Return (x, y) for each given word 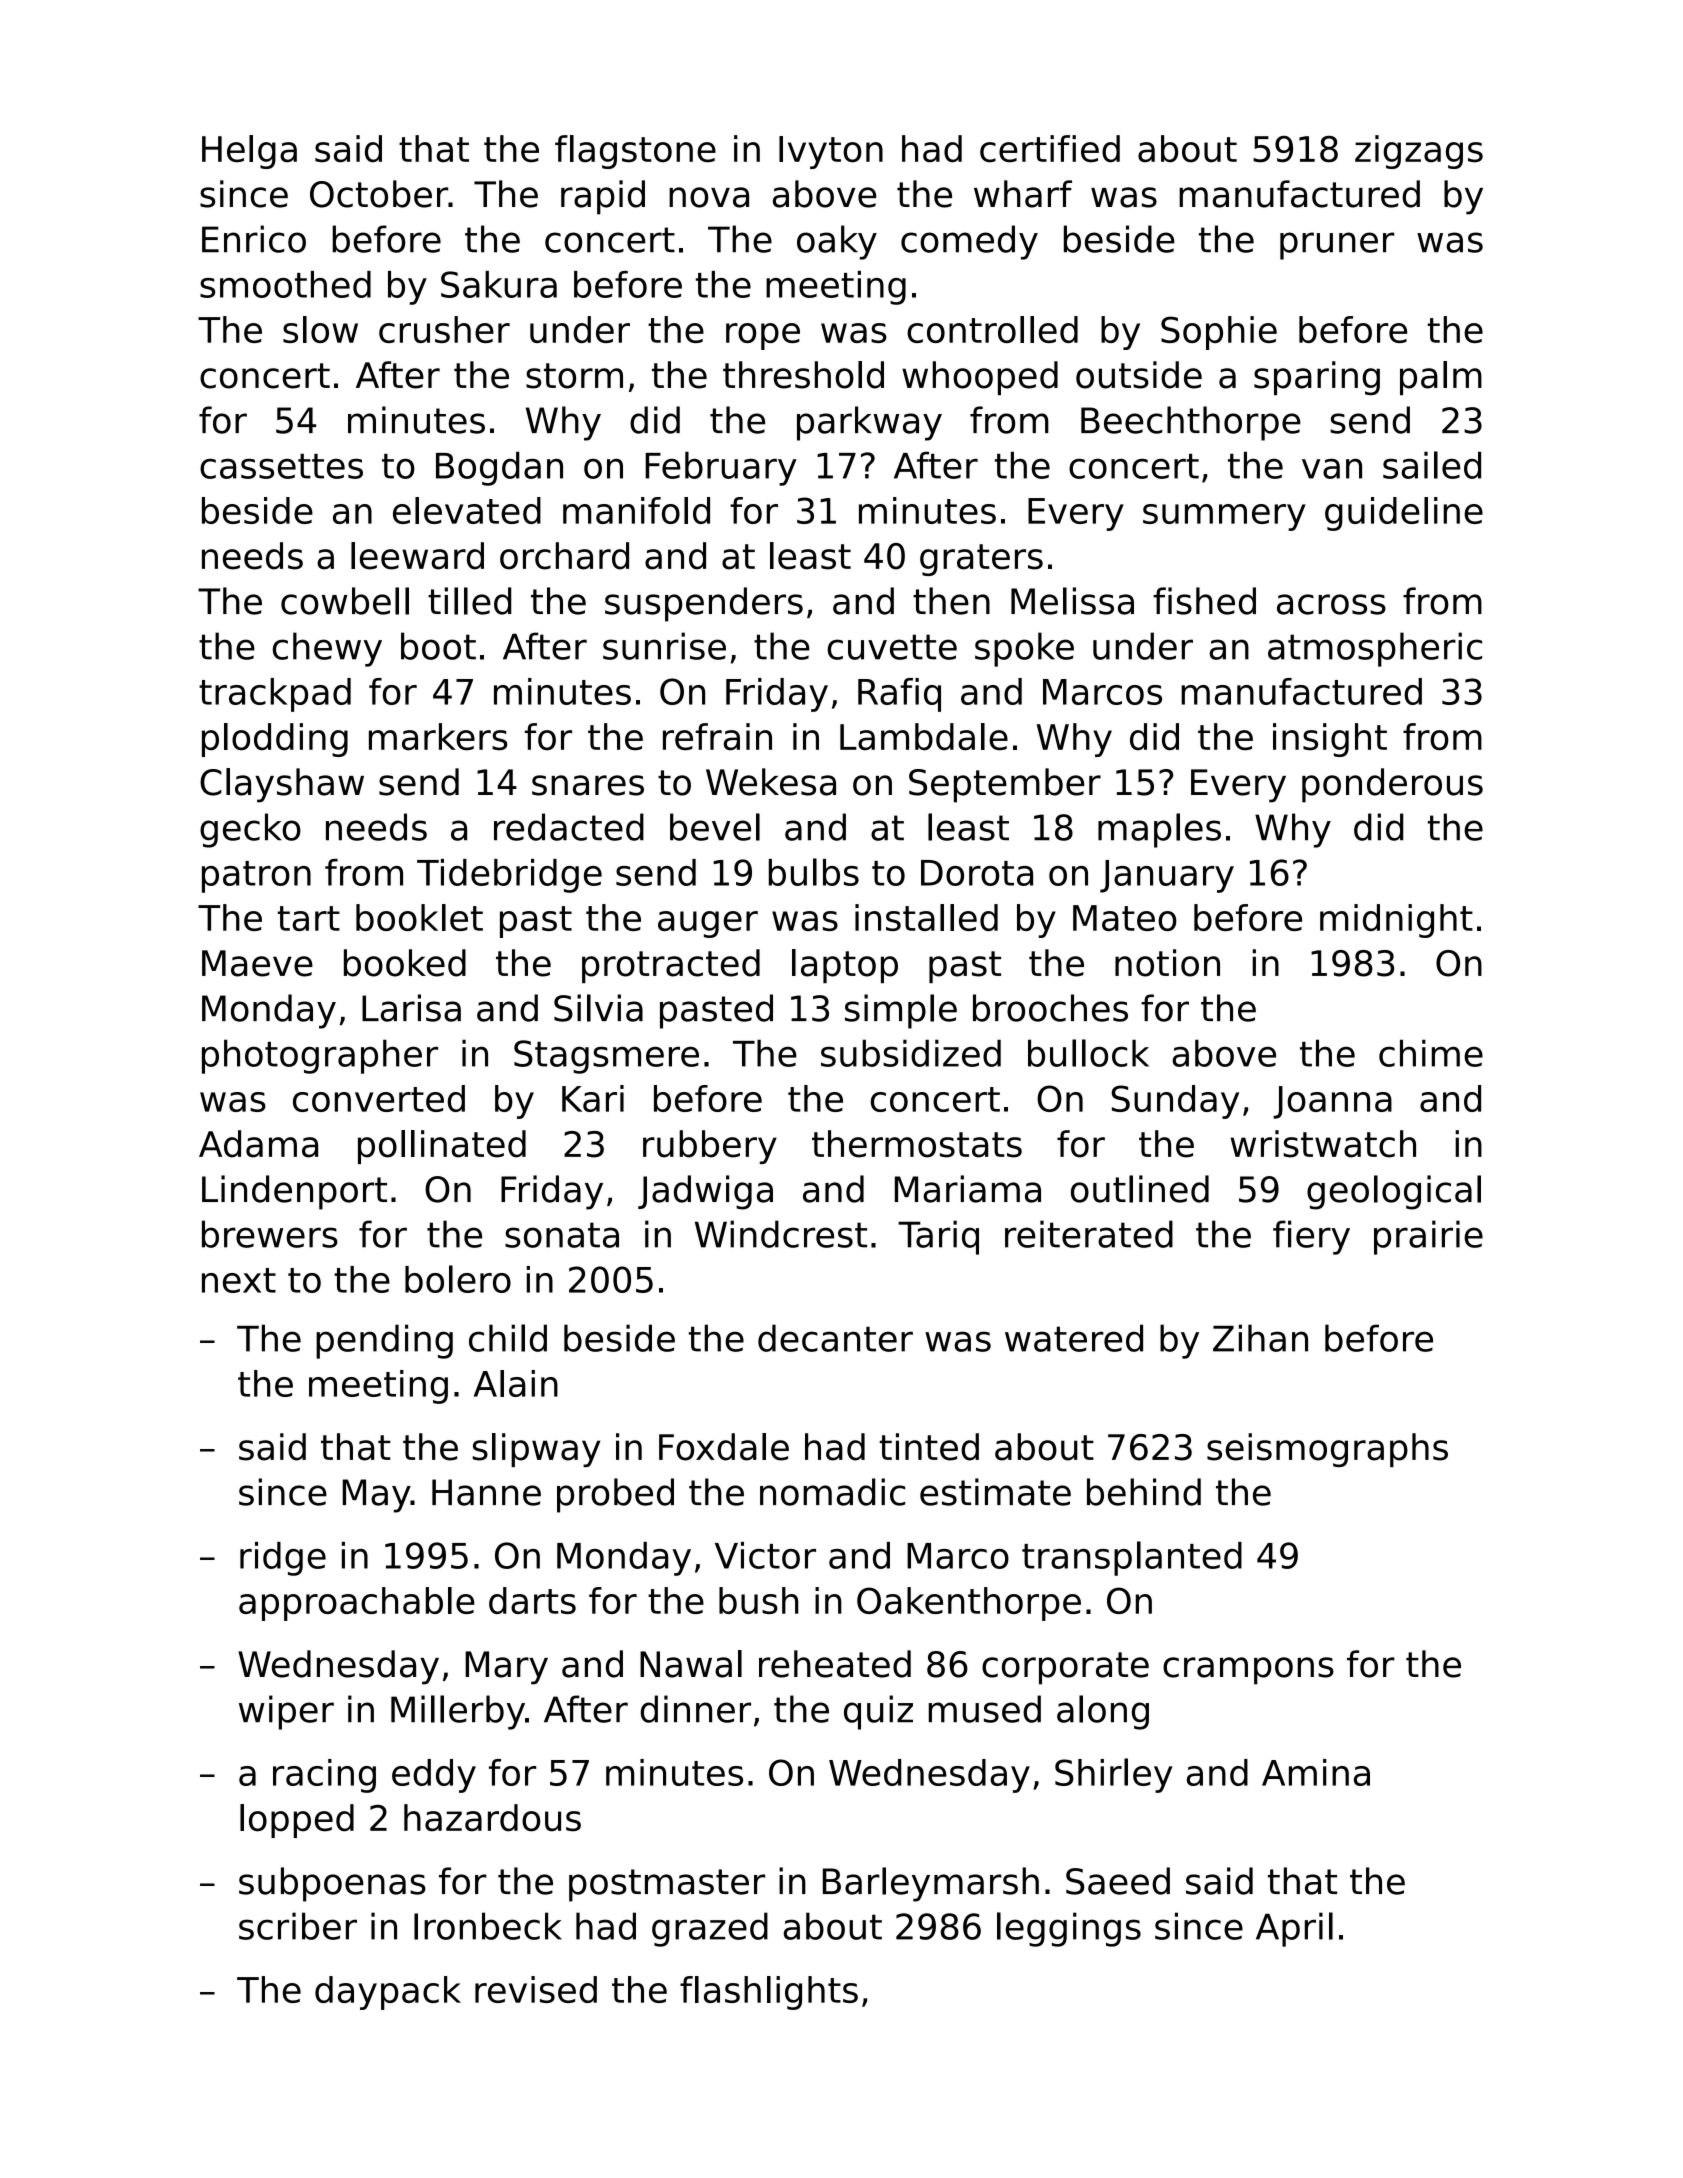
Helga (249, 152)
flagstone (635, 152)
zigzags (1419, 152)
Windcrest (781, 1234)
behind (1144, 1492)
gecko (250, 830)
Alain (516, 1383)
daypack (388, 1993)
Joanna (1332, 1102)
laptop (845, 966)
